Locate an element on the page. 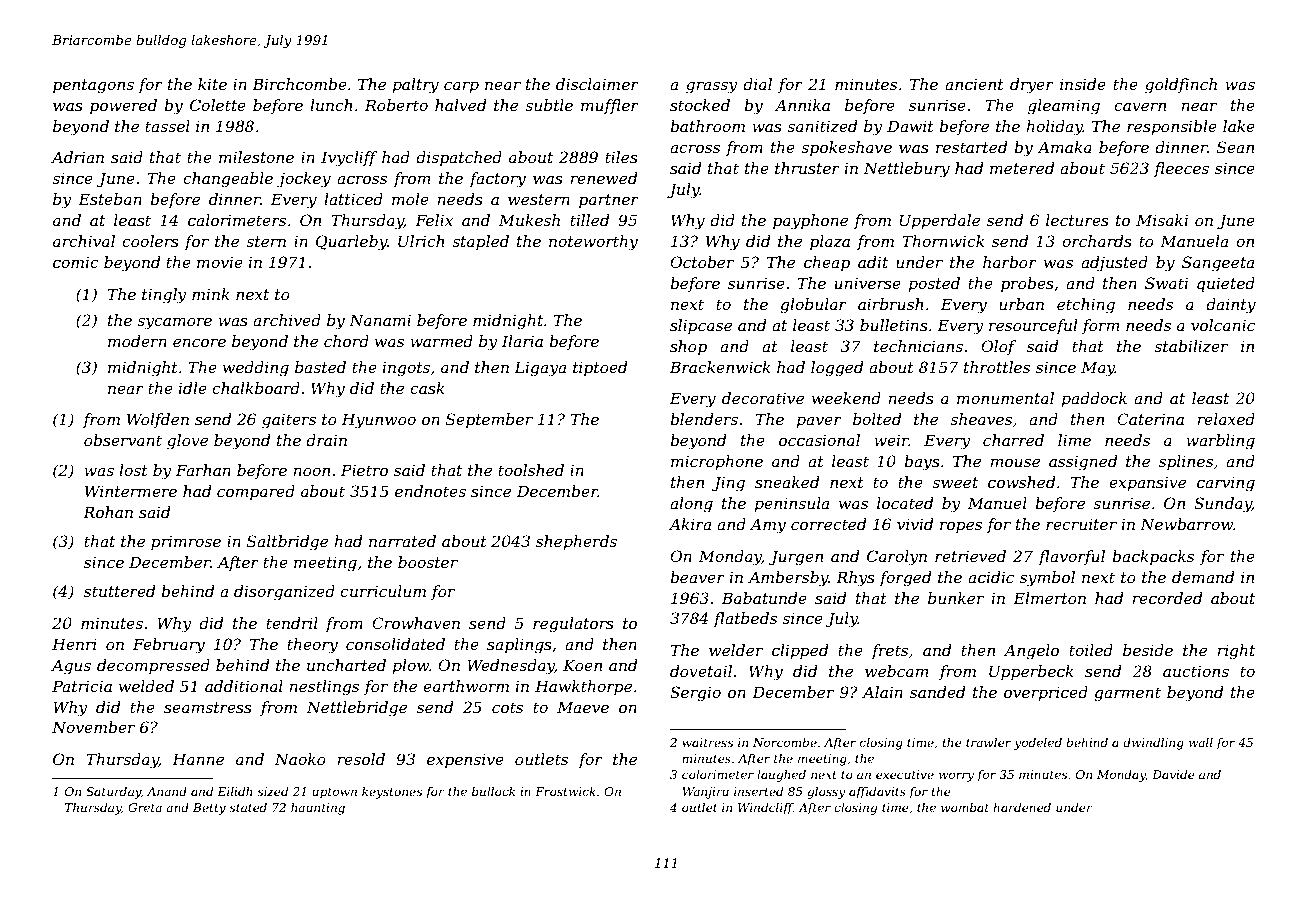  theory is located at coordinates (312, 646).
